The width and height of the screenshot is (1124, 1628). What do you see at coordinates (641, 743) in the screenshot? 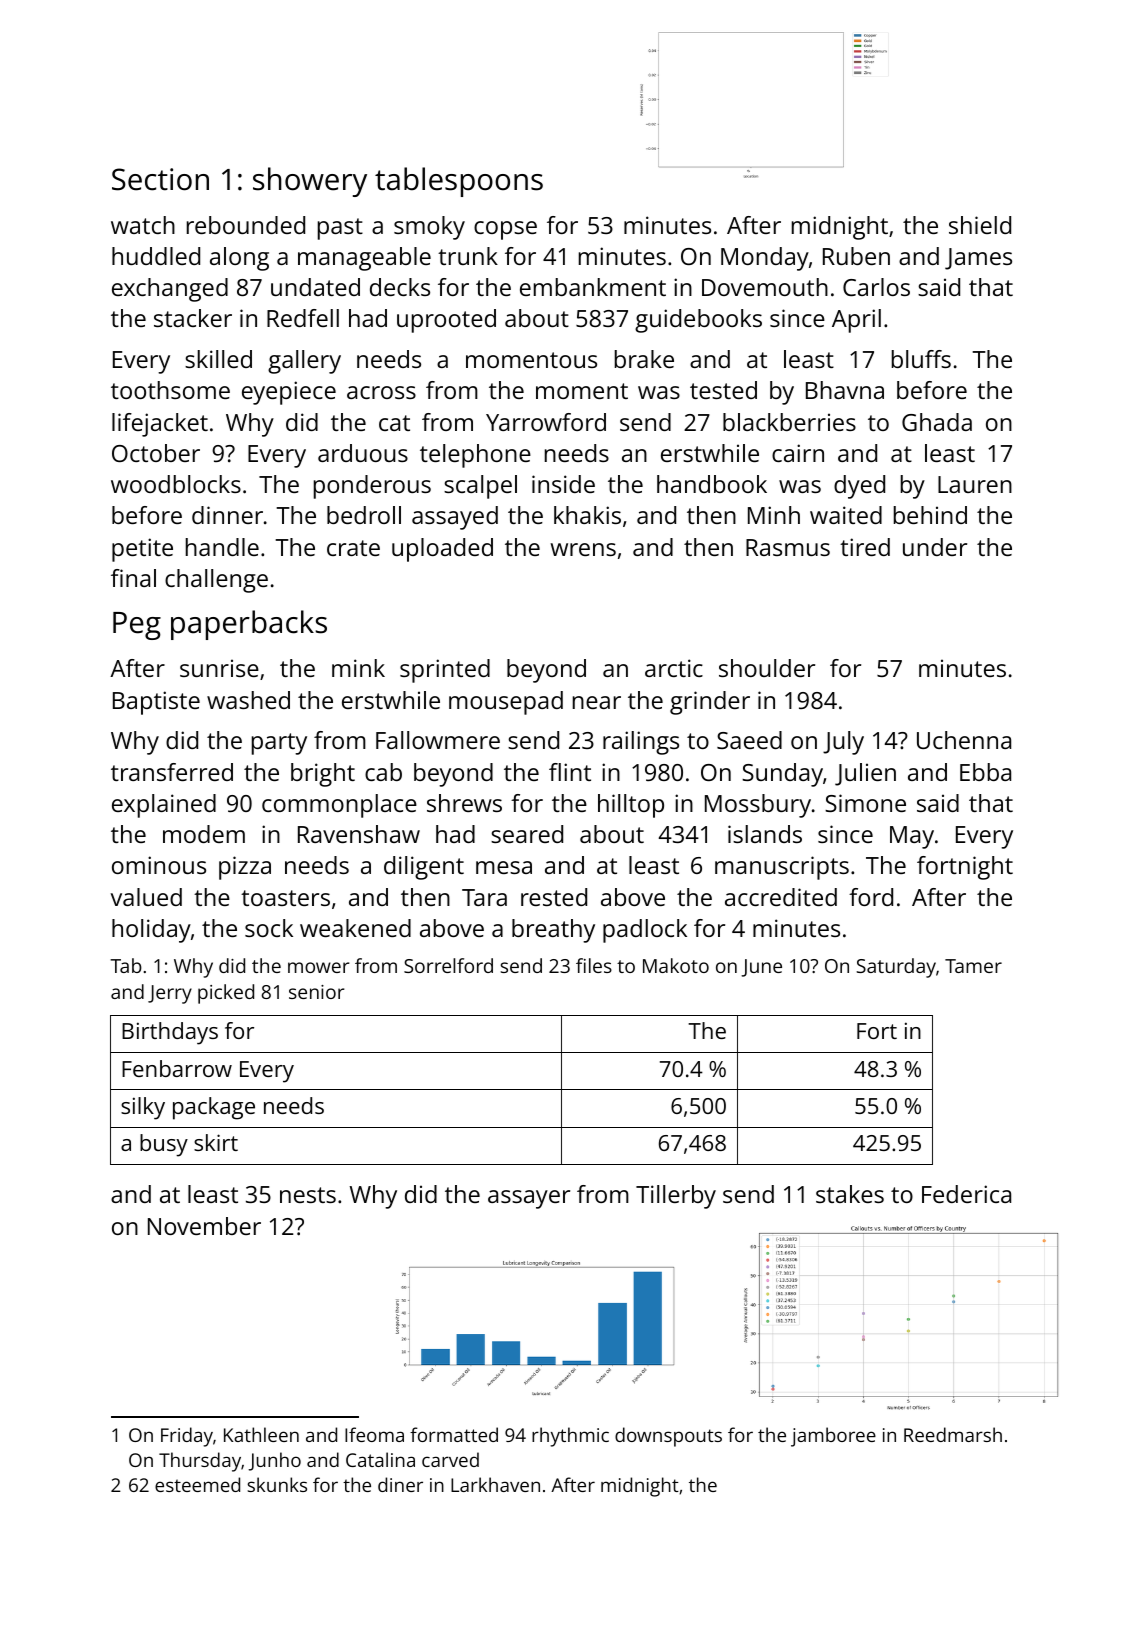
I see `railings` at bounding box center [641, 743].
